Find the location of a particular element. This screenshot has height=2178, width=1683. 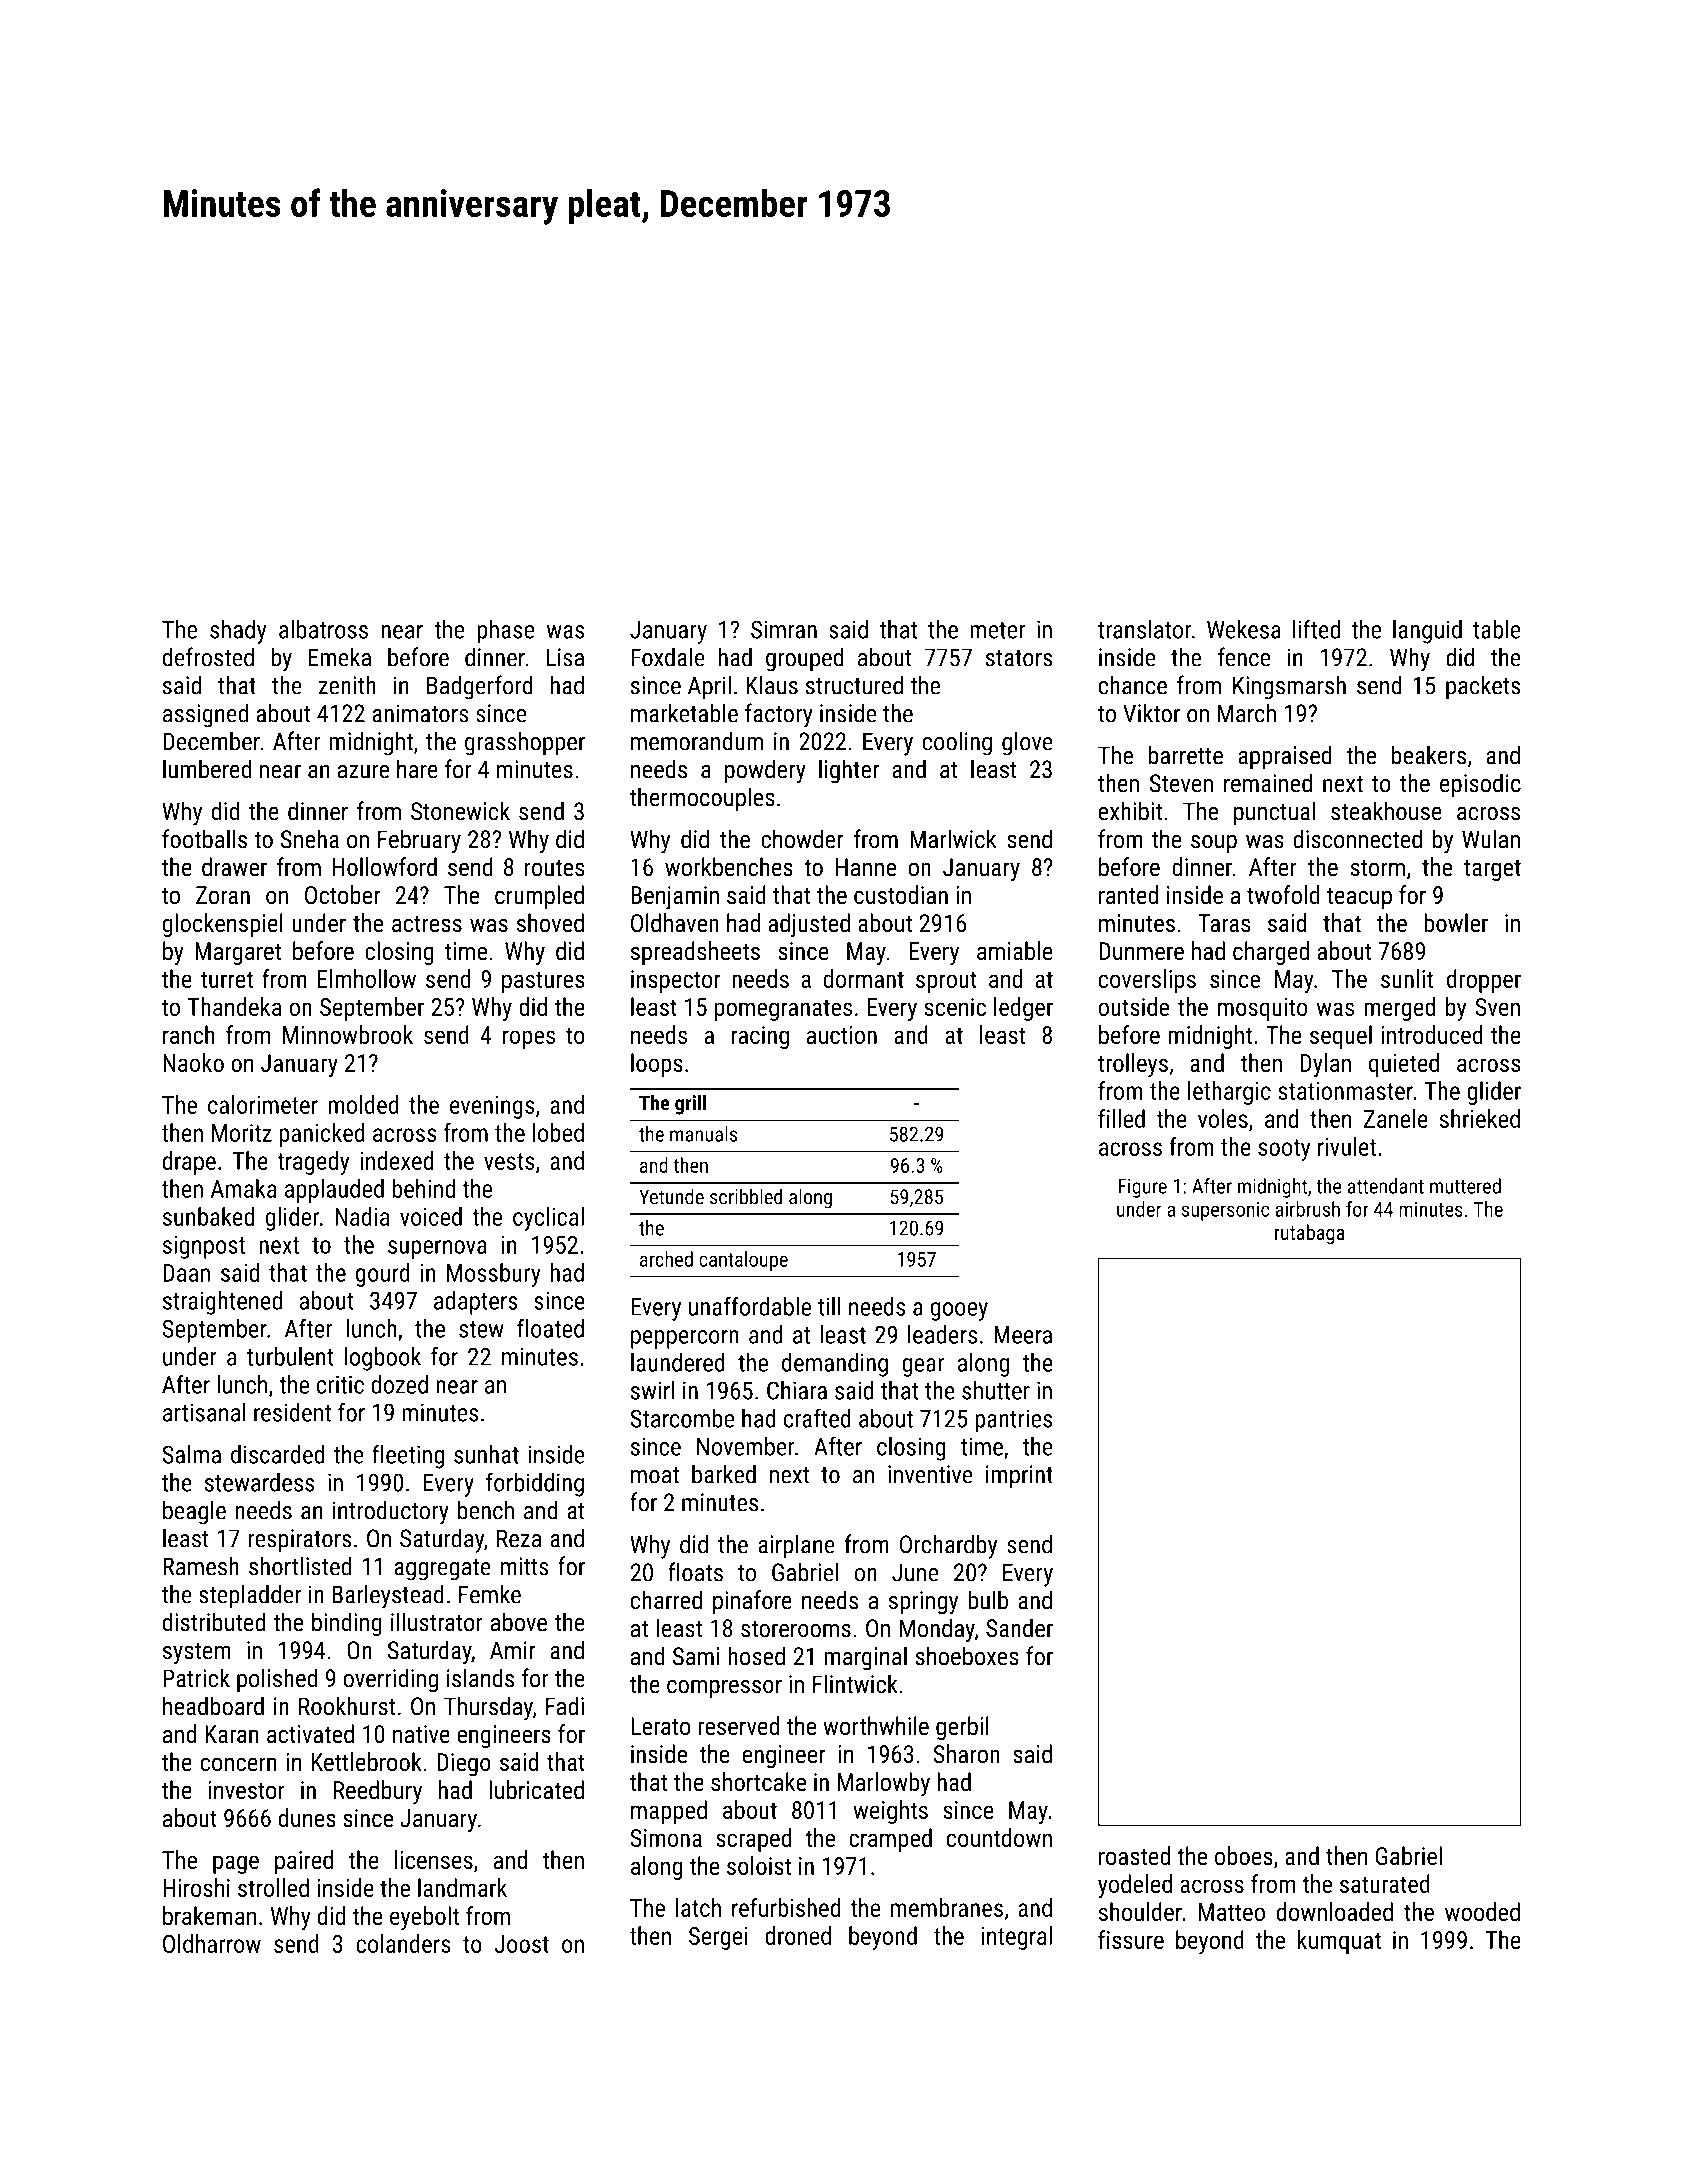

episodic is located at coordinates (1480, 785).
